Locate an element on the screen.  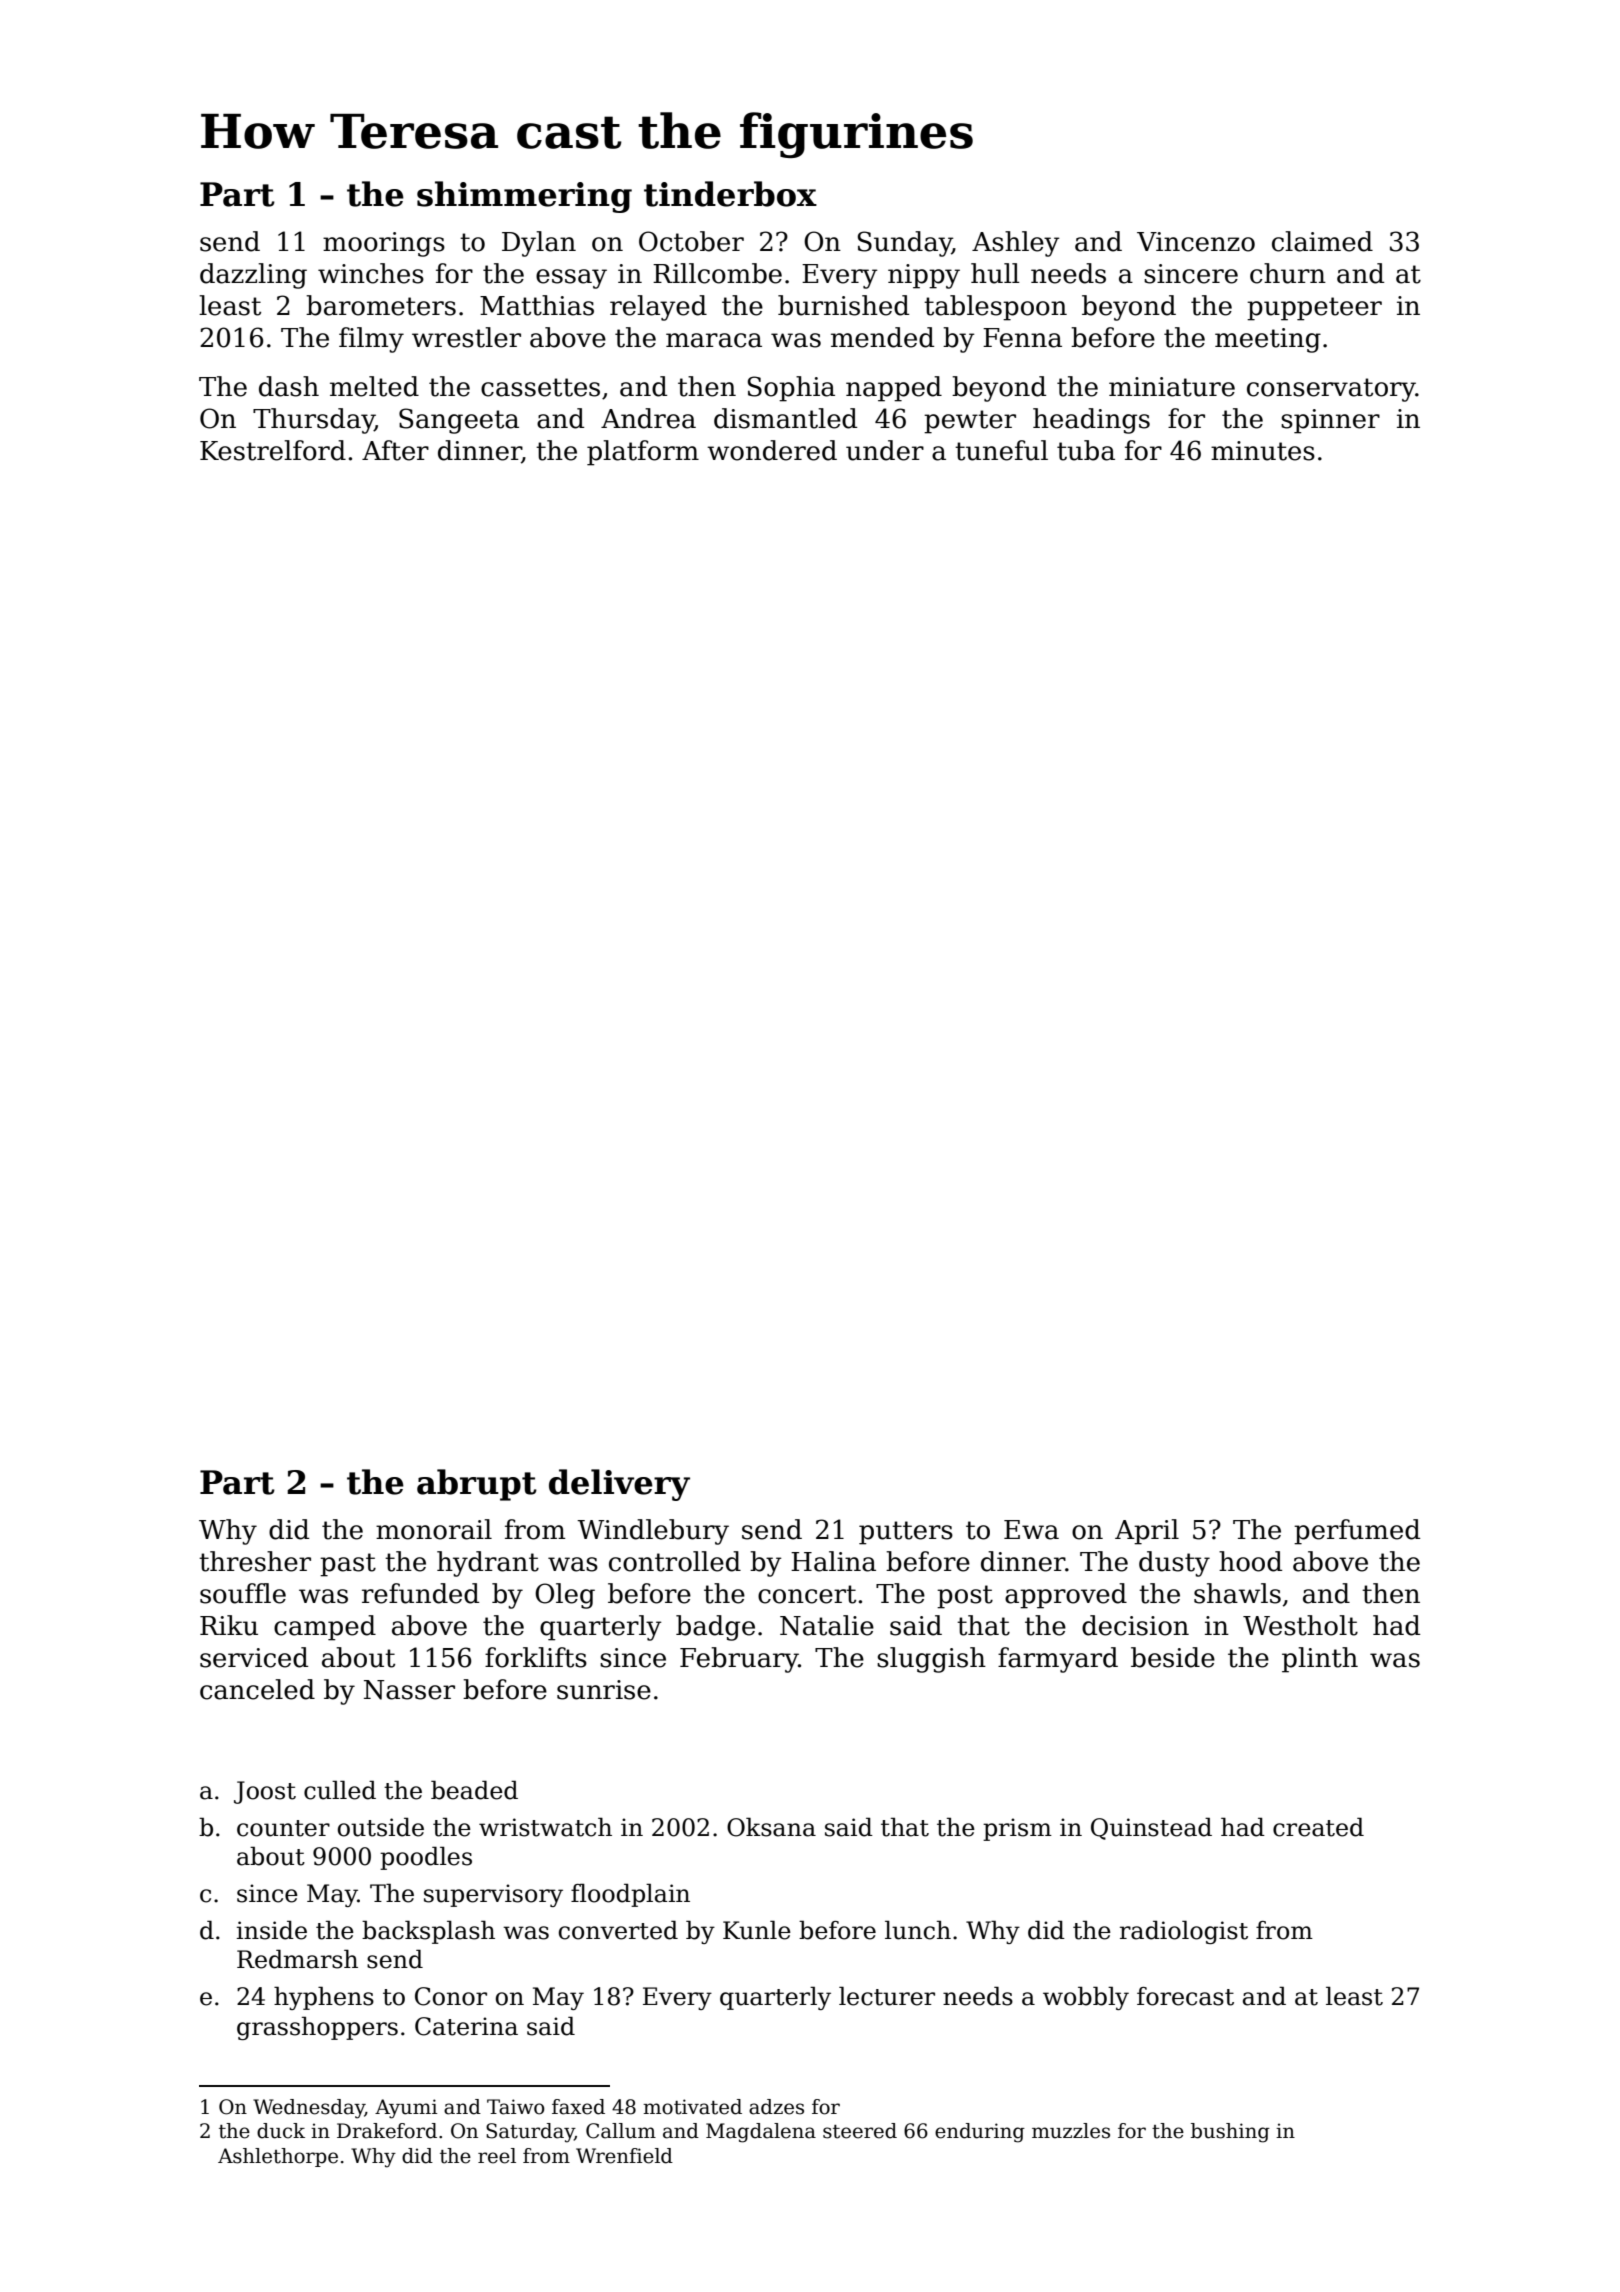
concert is located at coordinates (807, 1594).
